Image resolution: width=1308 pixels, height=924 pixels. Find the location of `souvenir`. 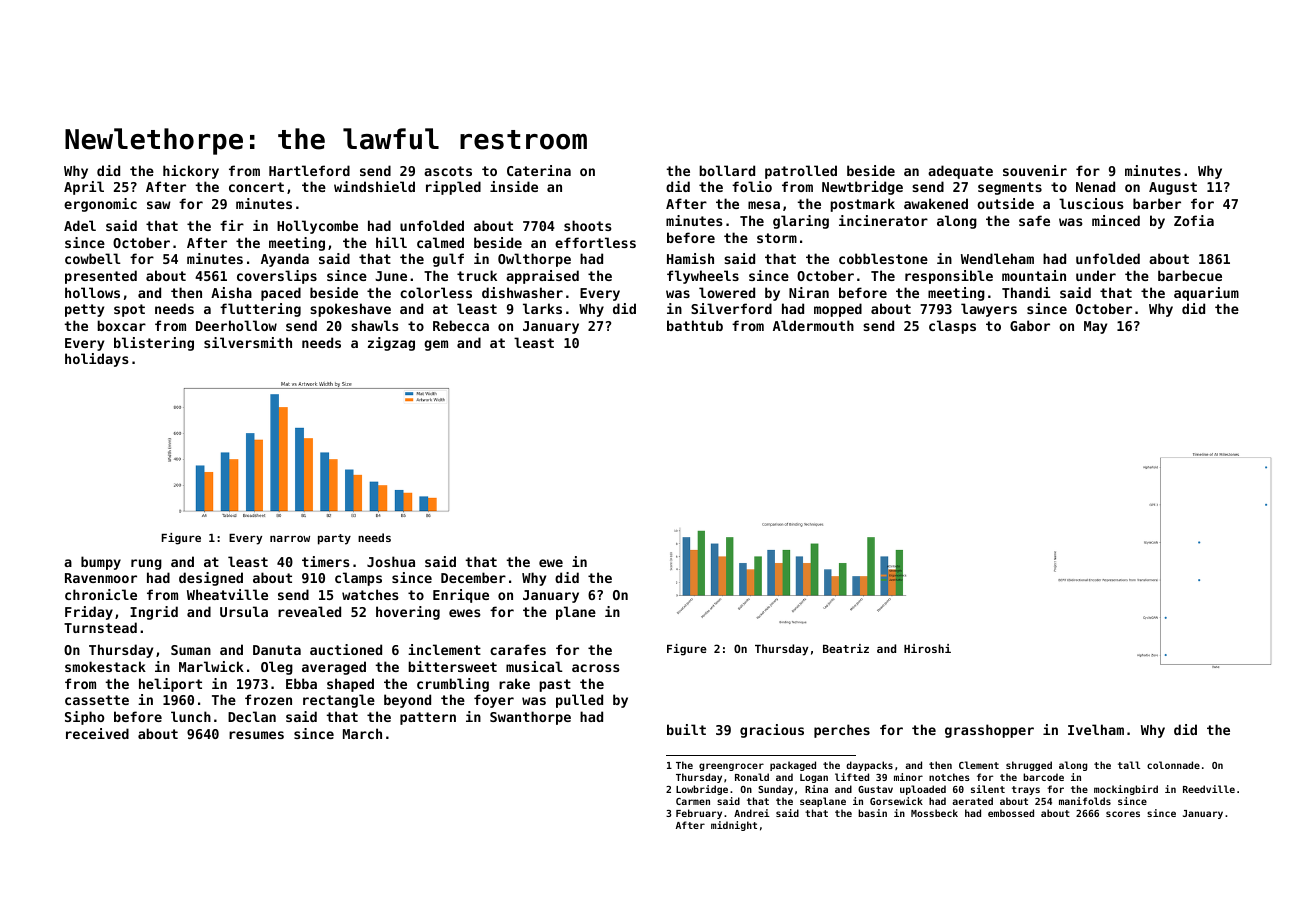

souvenir is located at coordinates (1035, 170).
